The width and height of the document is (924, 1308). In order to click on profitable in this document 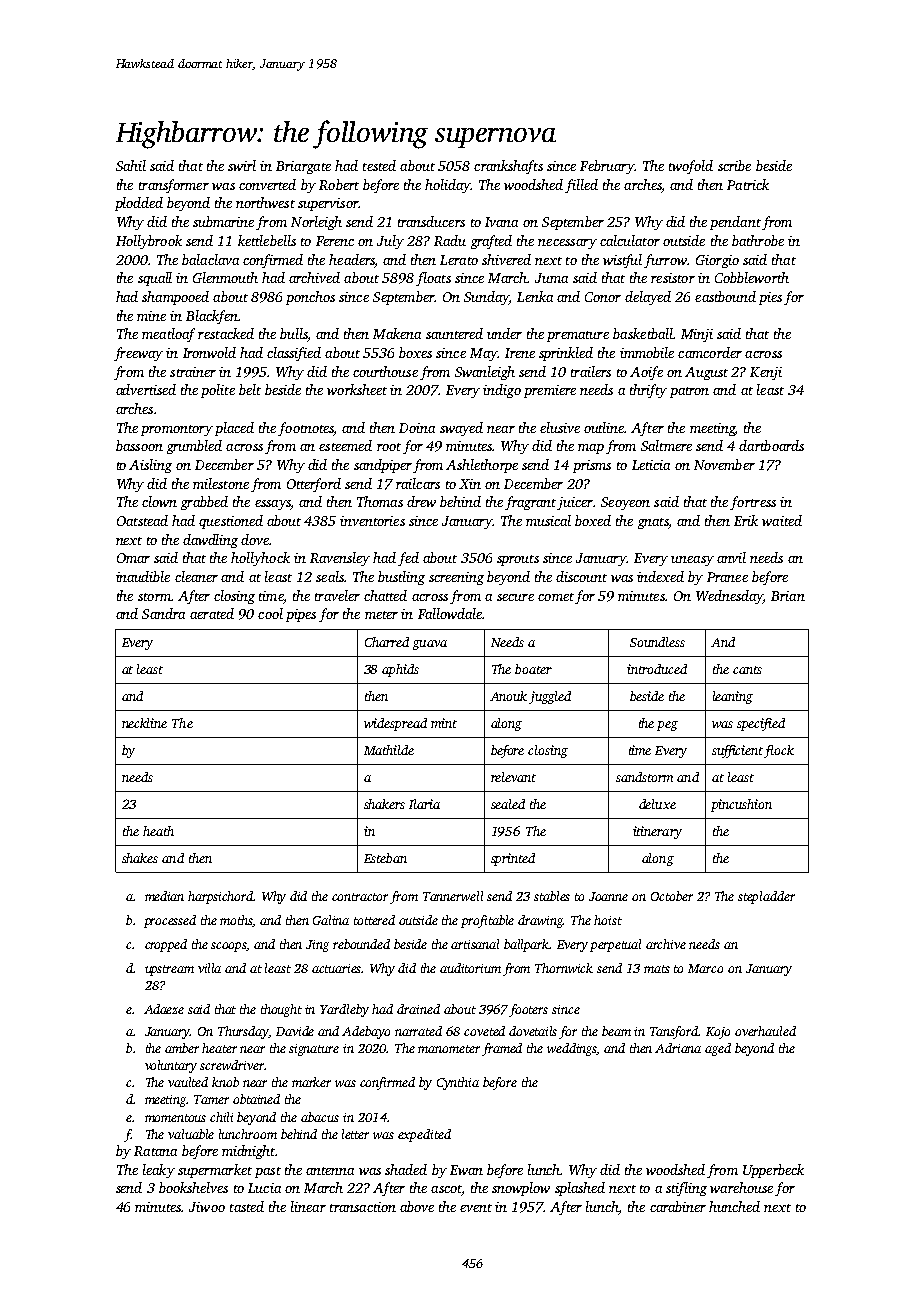, I will do `click(487, 921)`.
